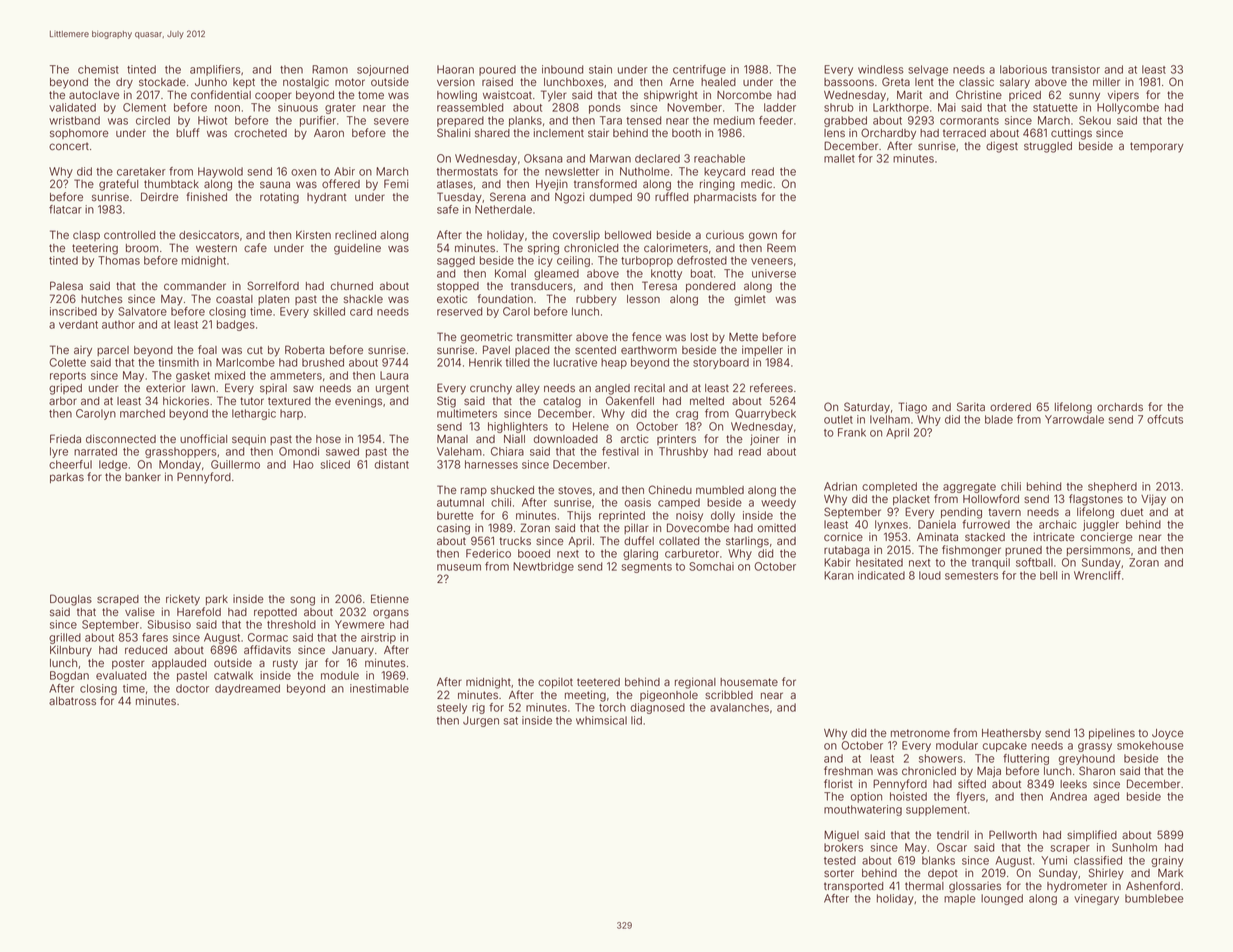 The width and height of the screenshot is (1233, 952). What do you see at coordinates (446, 402) in the screenshot?
I see `Stig` at bounding box center [446, 402].
